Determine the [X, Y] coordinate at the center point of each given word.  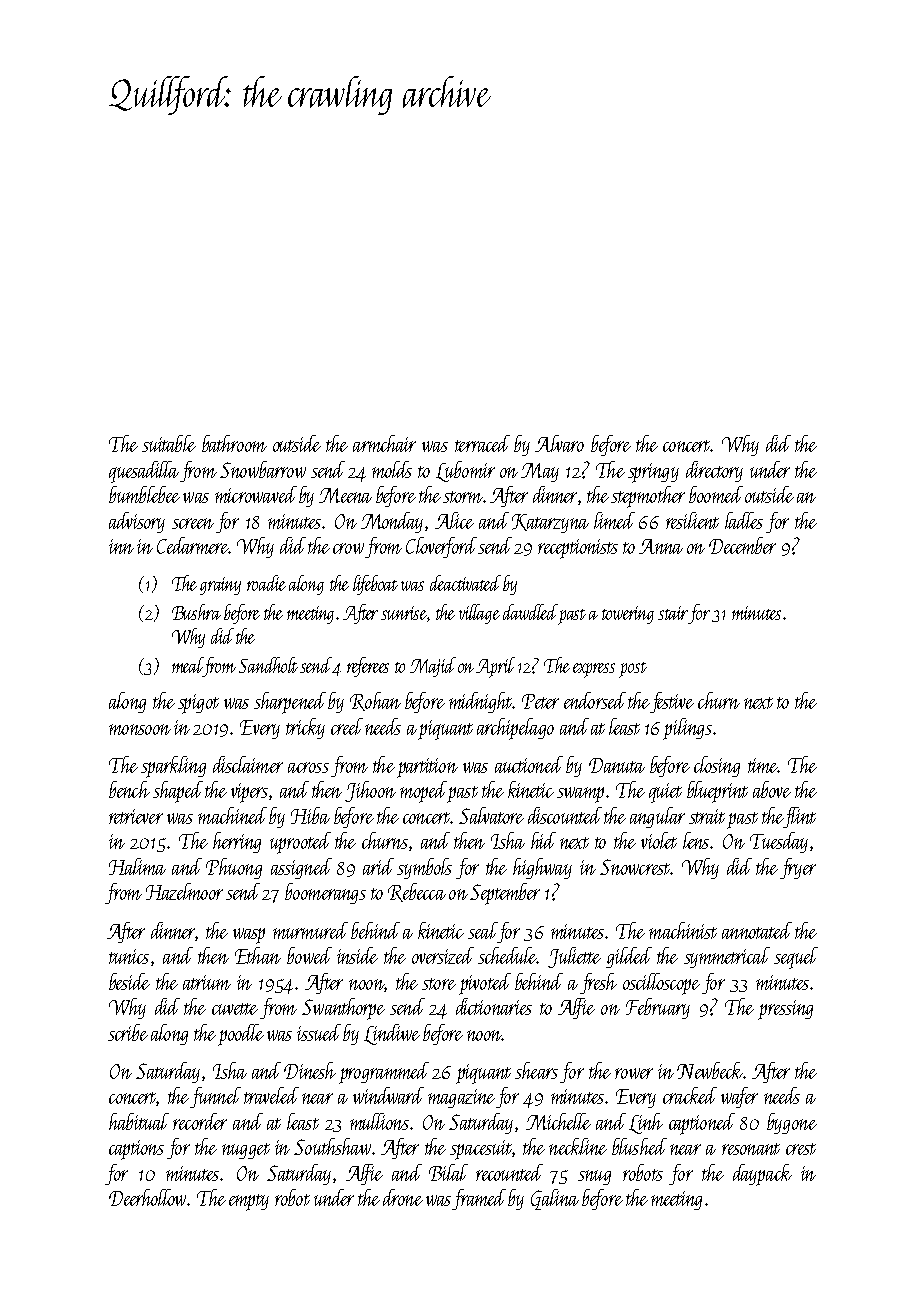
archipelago [515, 729]
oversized [443, 955]
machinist [683, 930]
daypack [762, 1175]
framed [479, 1199]
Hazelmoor [184, 891]
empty [249, 1202]
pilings [687, 729]
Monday [392, 522]
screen [193, 523]
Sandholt [268, 665]
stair [673, 613]
